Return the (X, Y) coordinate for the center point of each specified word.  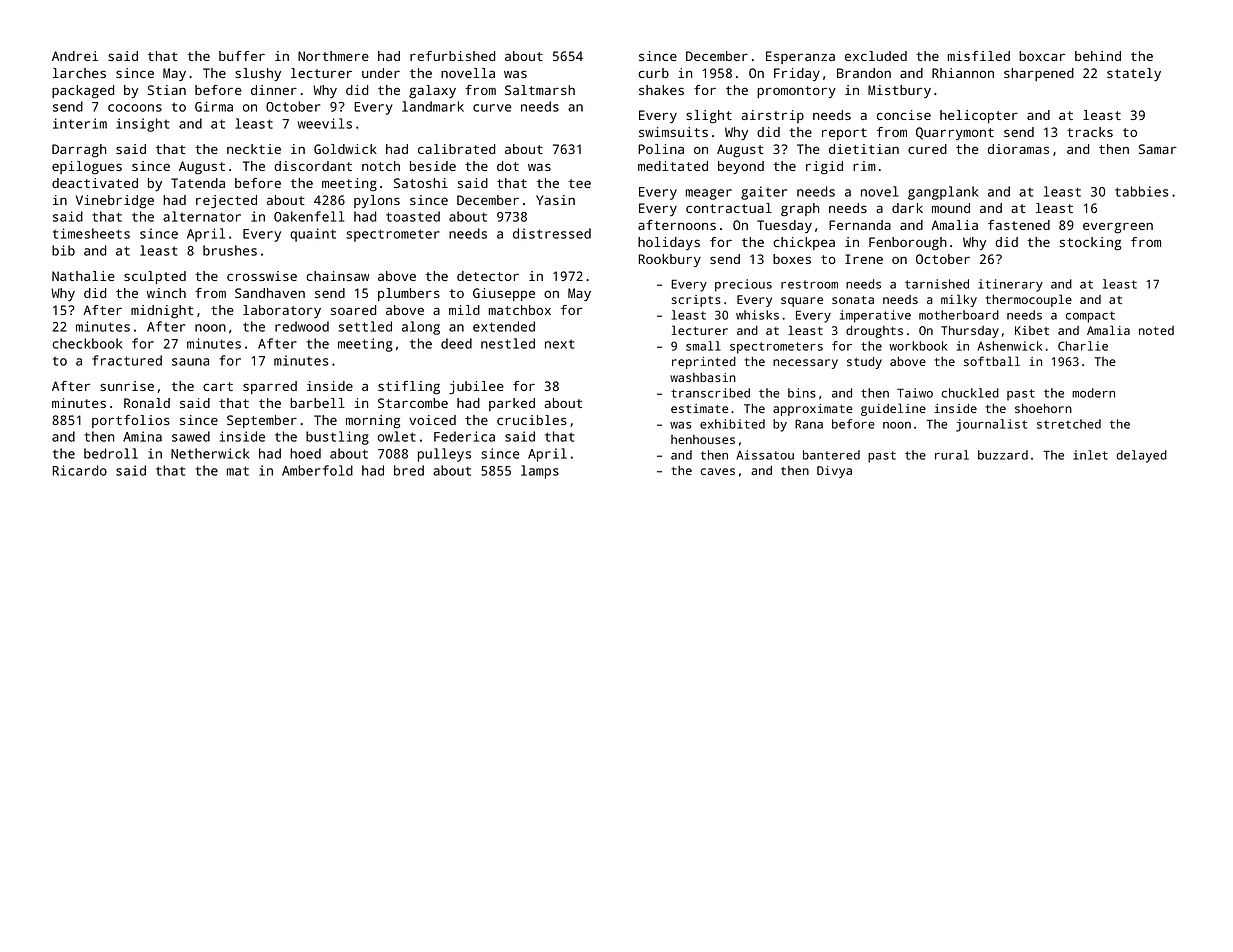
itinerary (1010, 285)
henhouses (703, 439)
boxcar (1042, 56)
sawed (191, 436)
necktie (254, 149)
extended (504, 326)
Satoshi (421, 183)
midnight (162, 312)
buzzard (1003, 455)
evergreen (1118, 228)
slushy (258, 74)
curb (653, 73)
